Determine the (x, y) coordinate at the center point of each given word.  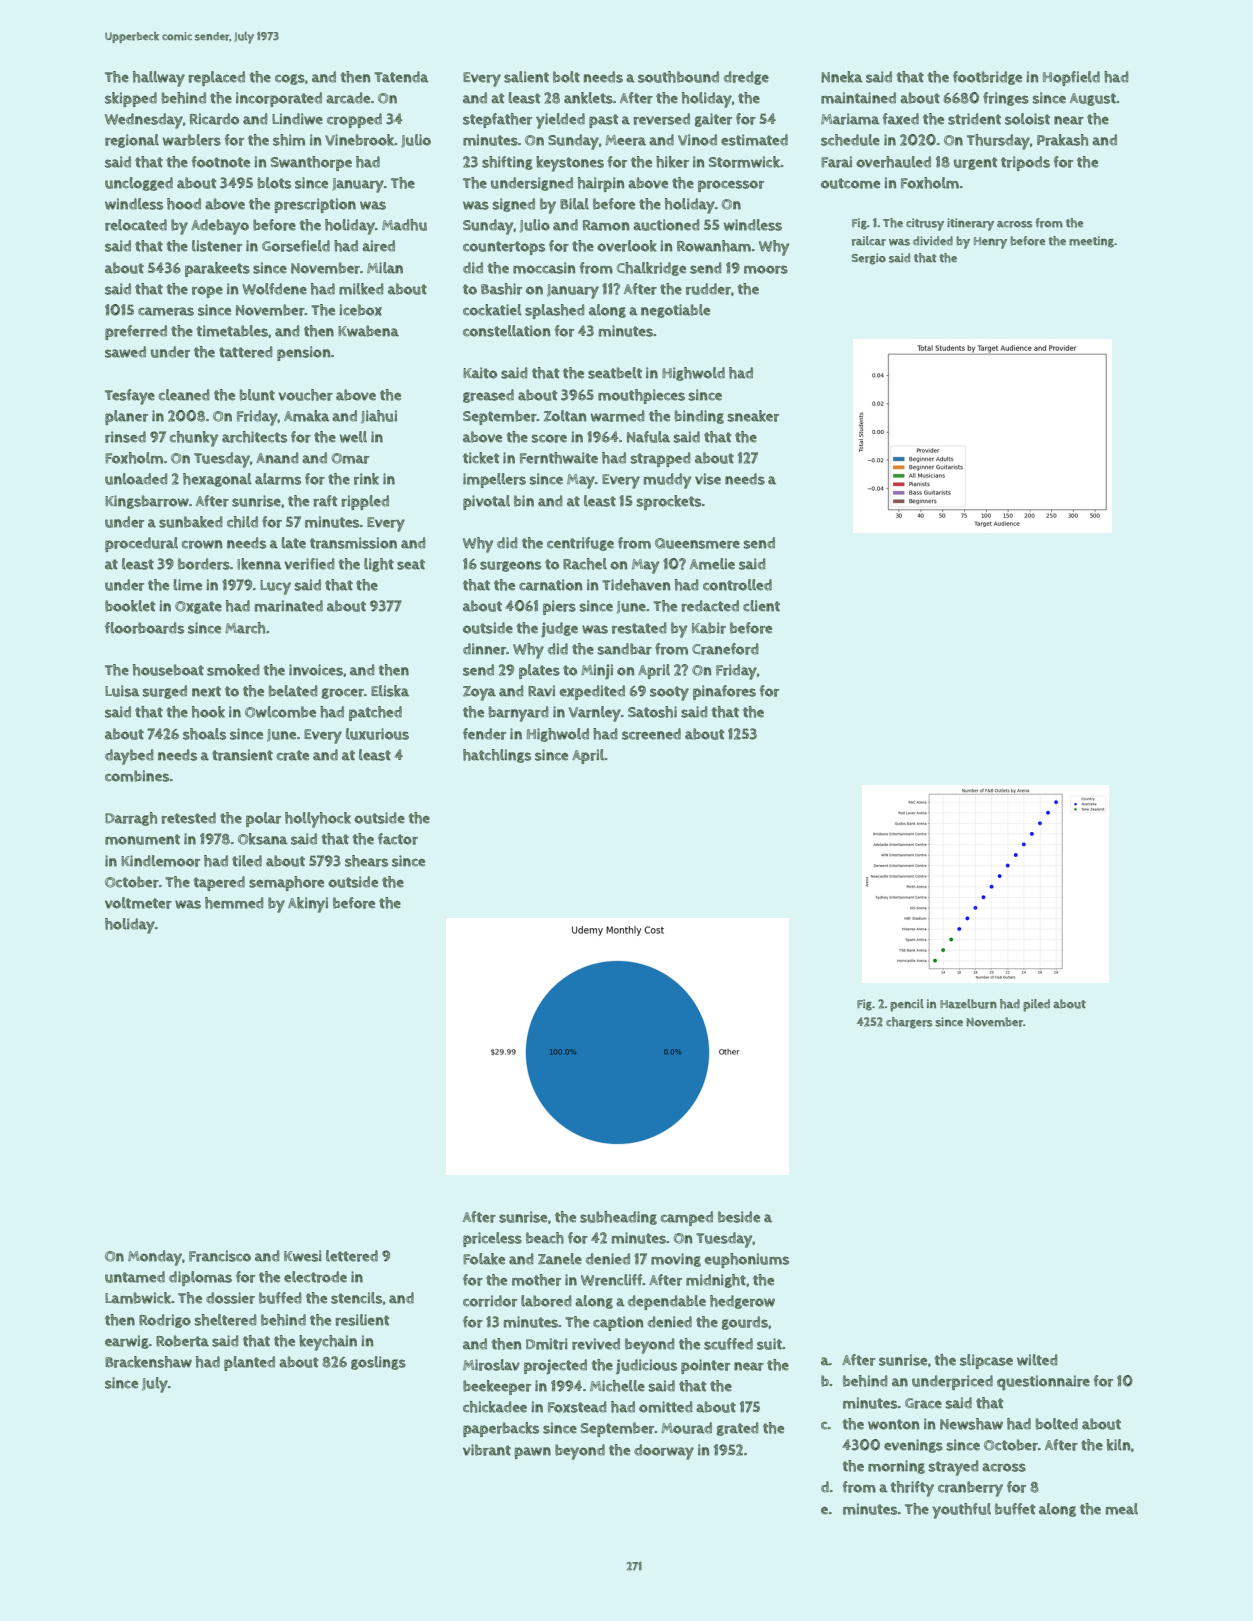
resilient (362, 1320)
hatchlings (497, 756)
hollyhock (318, 820)
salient (526, 77)
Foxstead (577, 1407)
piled (1036, 1005)
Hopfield (1071, 78)
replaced (216, 78)
